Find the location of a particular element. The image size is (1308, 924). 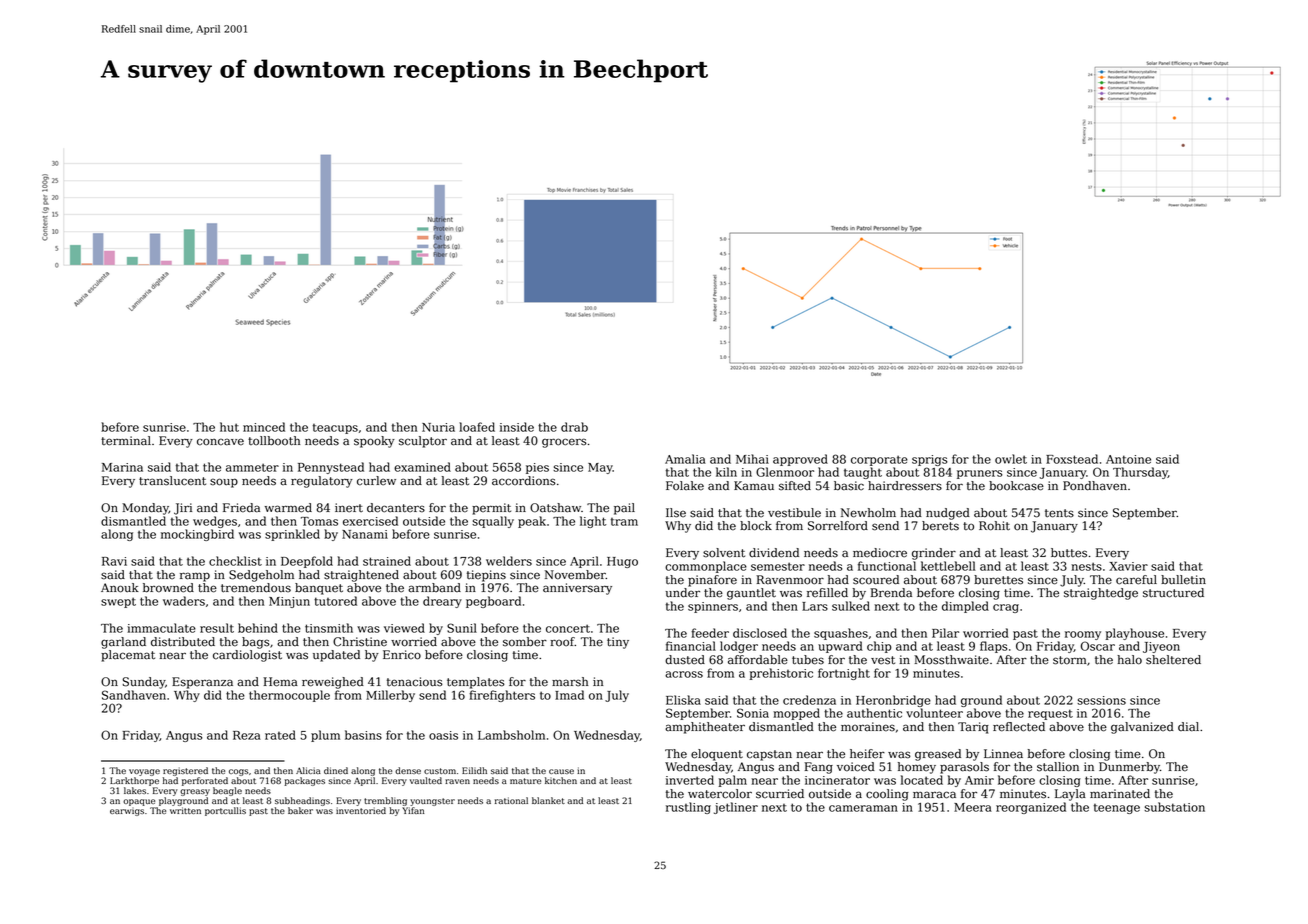

Pondhaven is located at coordinates (1095, 486).
